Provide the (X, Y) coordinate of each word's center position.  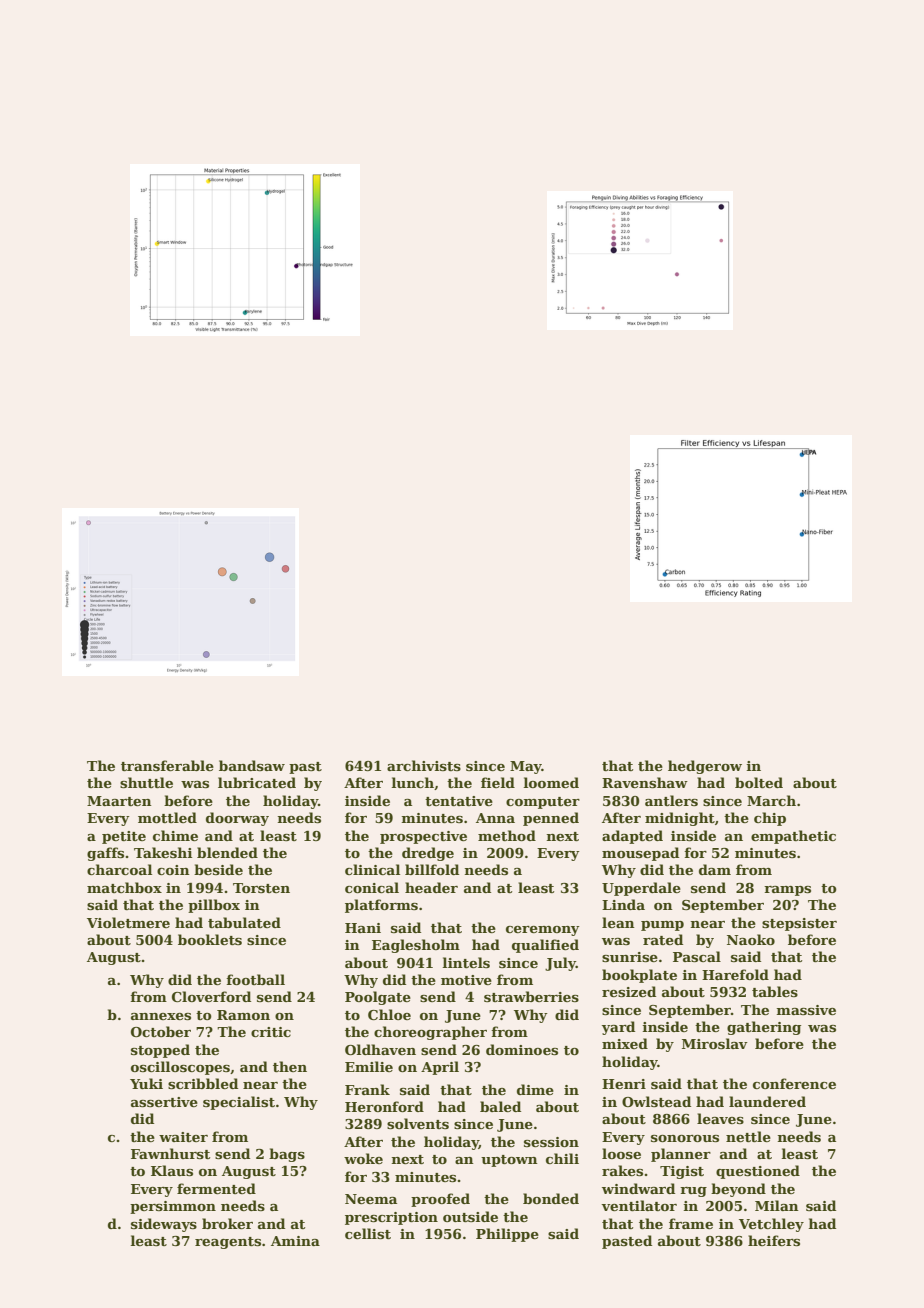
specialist (239, 1103)
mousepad (640, 854)
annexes (161, 1016)
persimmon (173, 1207)
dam (715, 869)
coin (173, 870)
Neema (371, 1199)
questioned (758, 1172)
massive (806, 1010)
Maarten (119, 801)
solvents (418, 1123)
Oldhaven (380, 1049)
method (507, 835)
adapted (632, 837)
